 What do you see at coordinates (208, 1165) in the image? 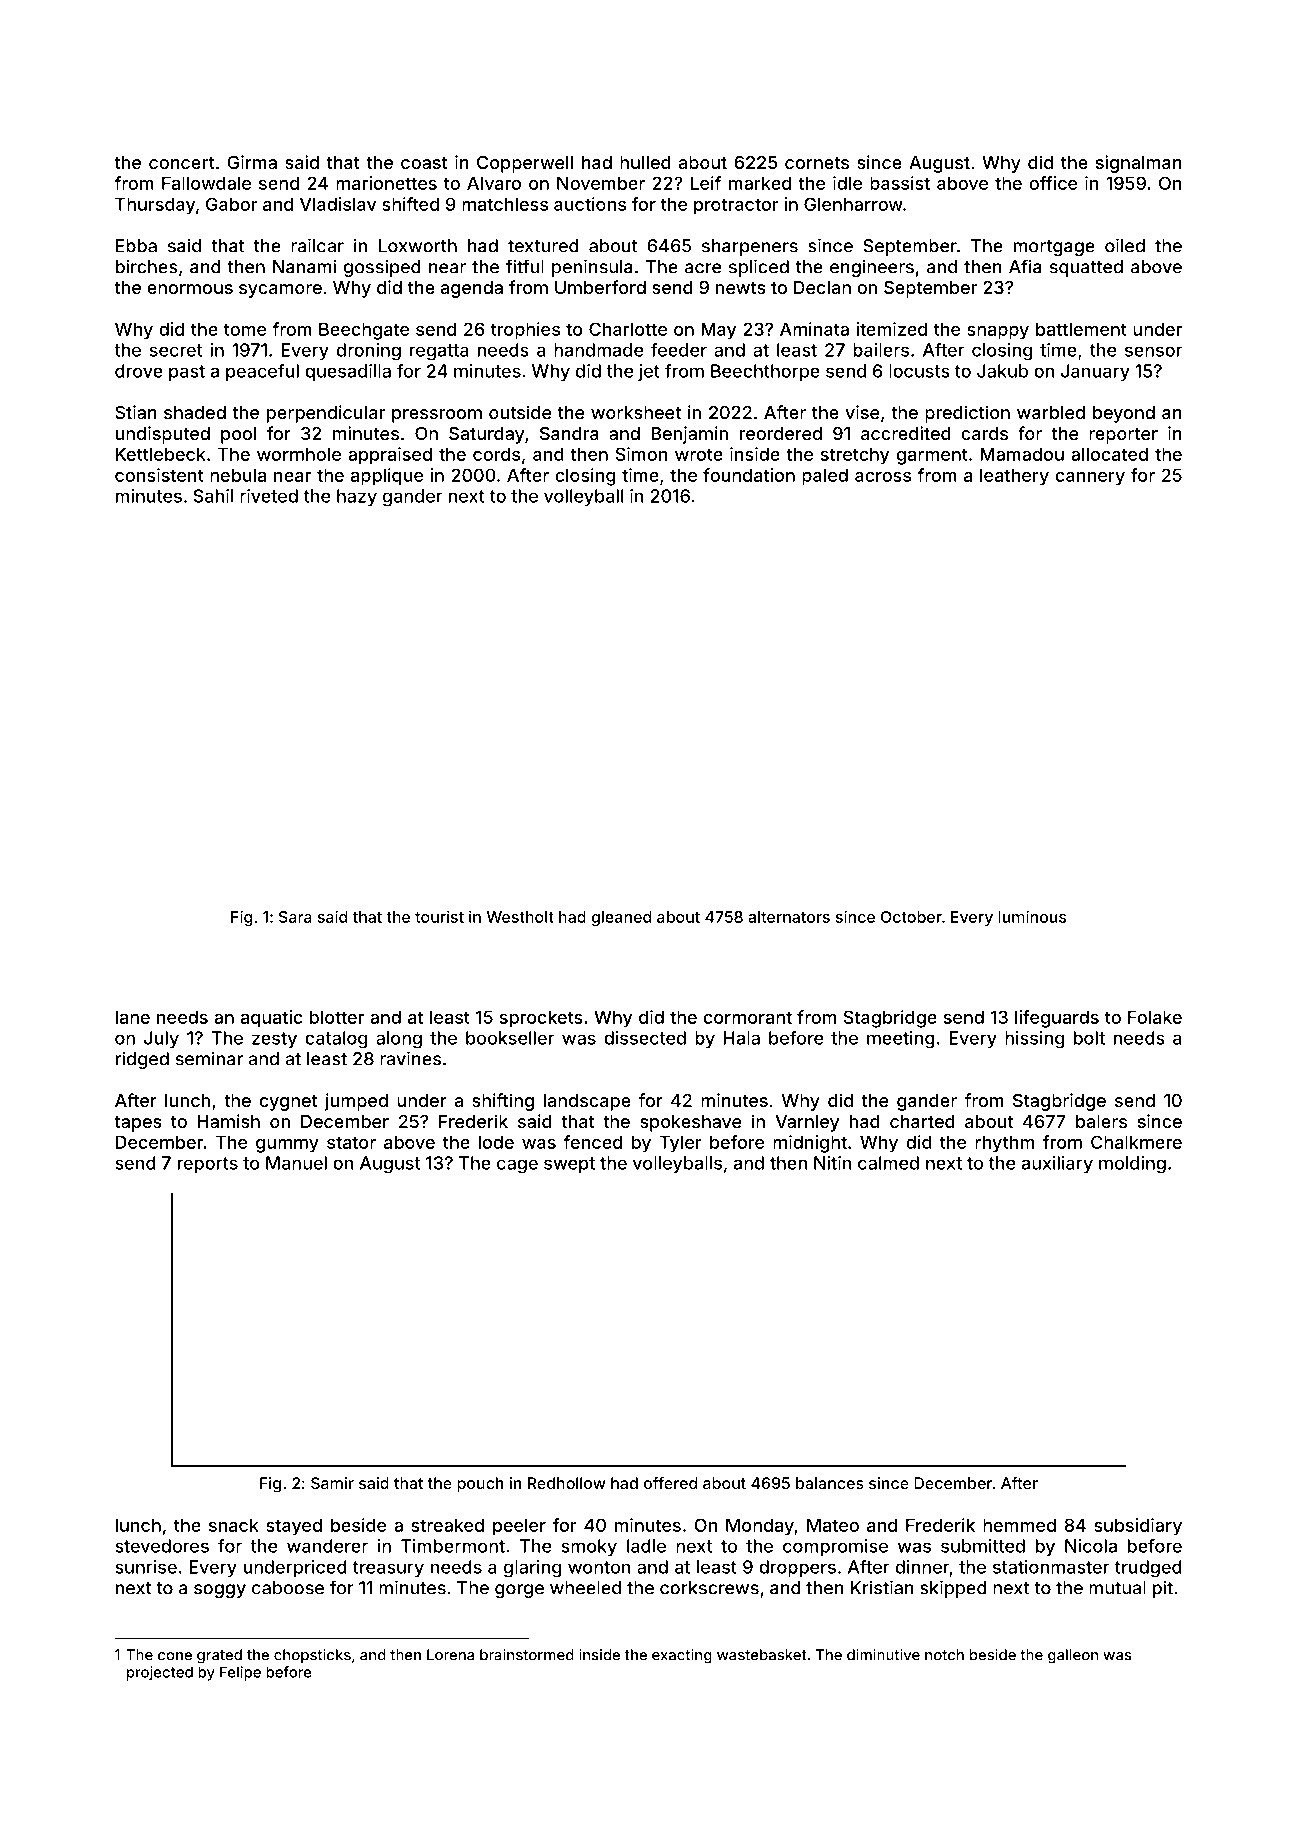
I see `reports` at bounding box center [208, 1165].
